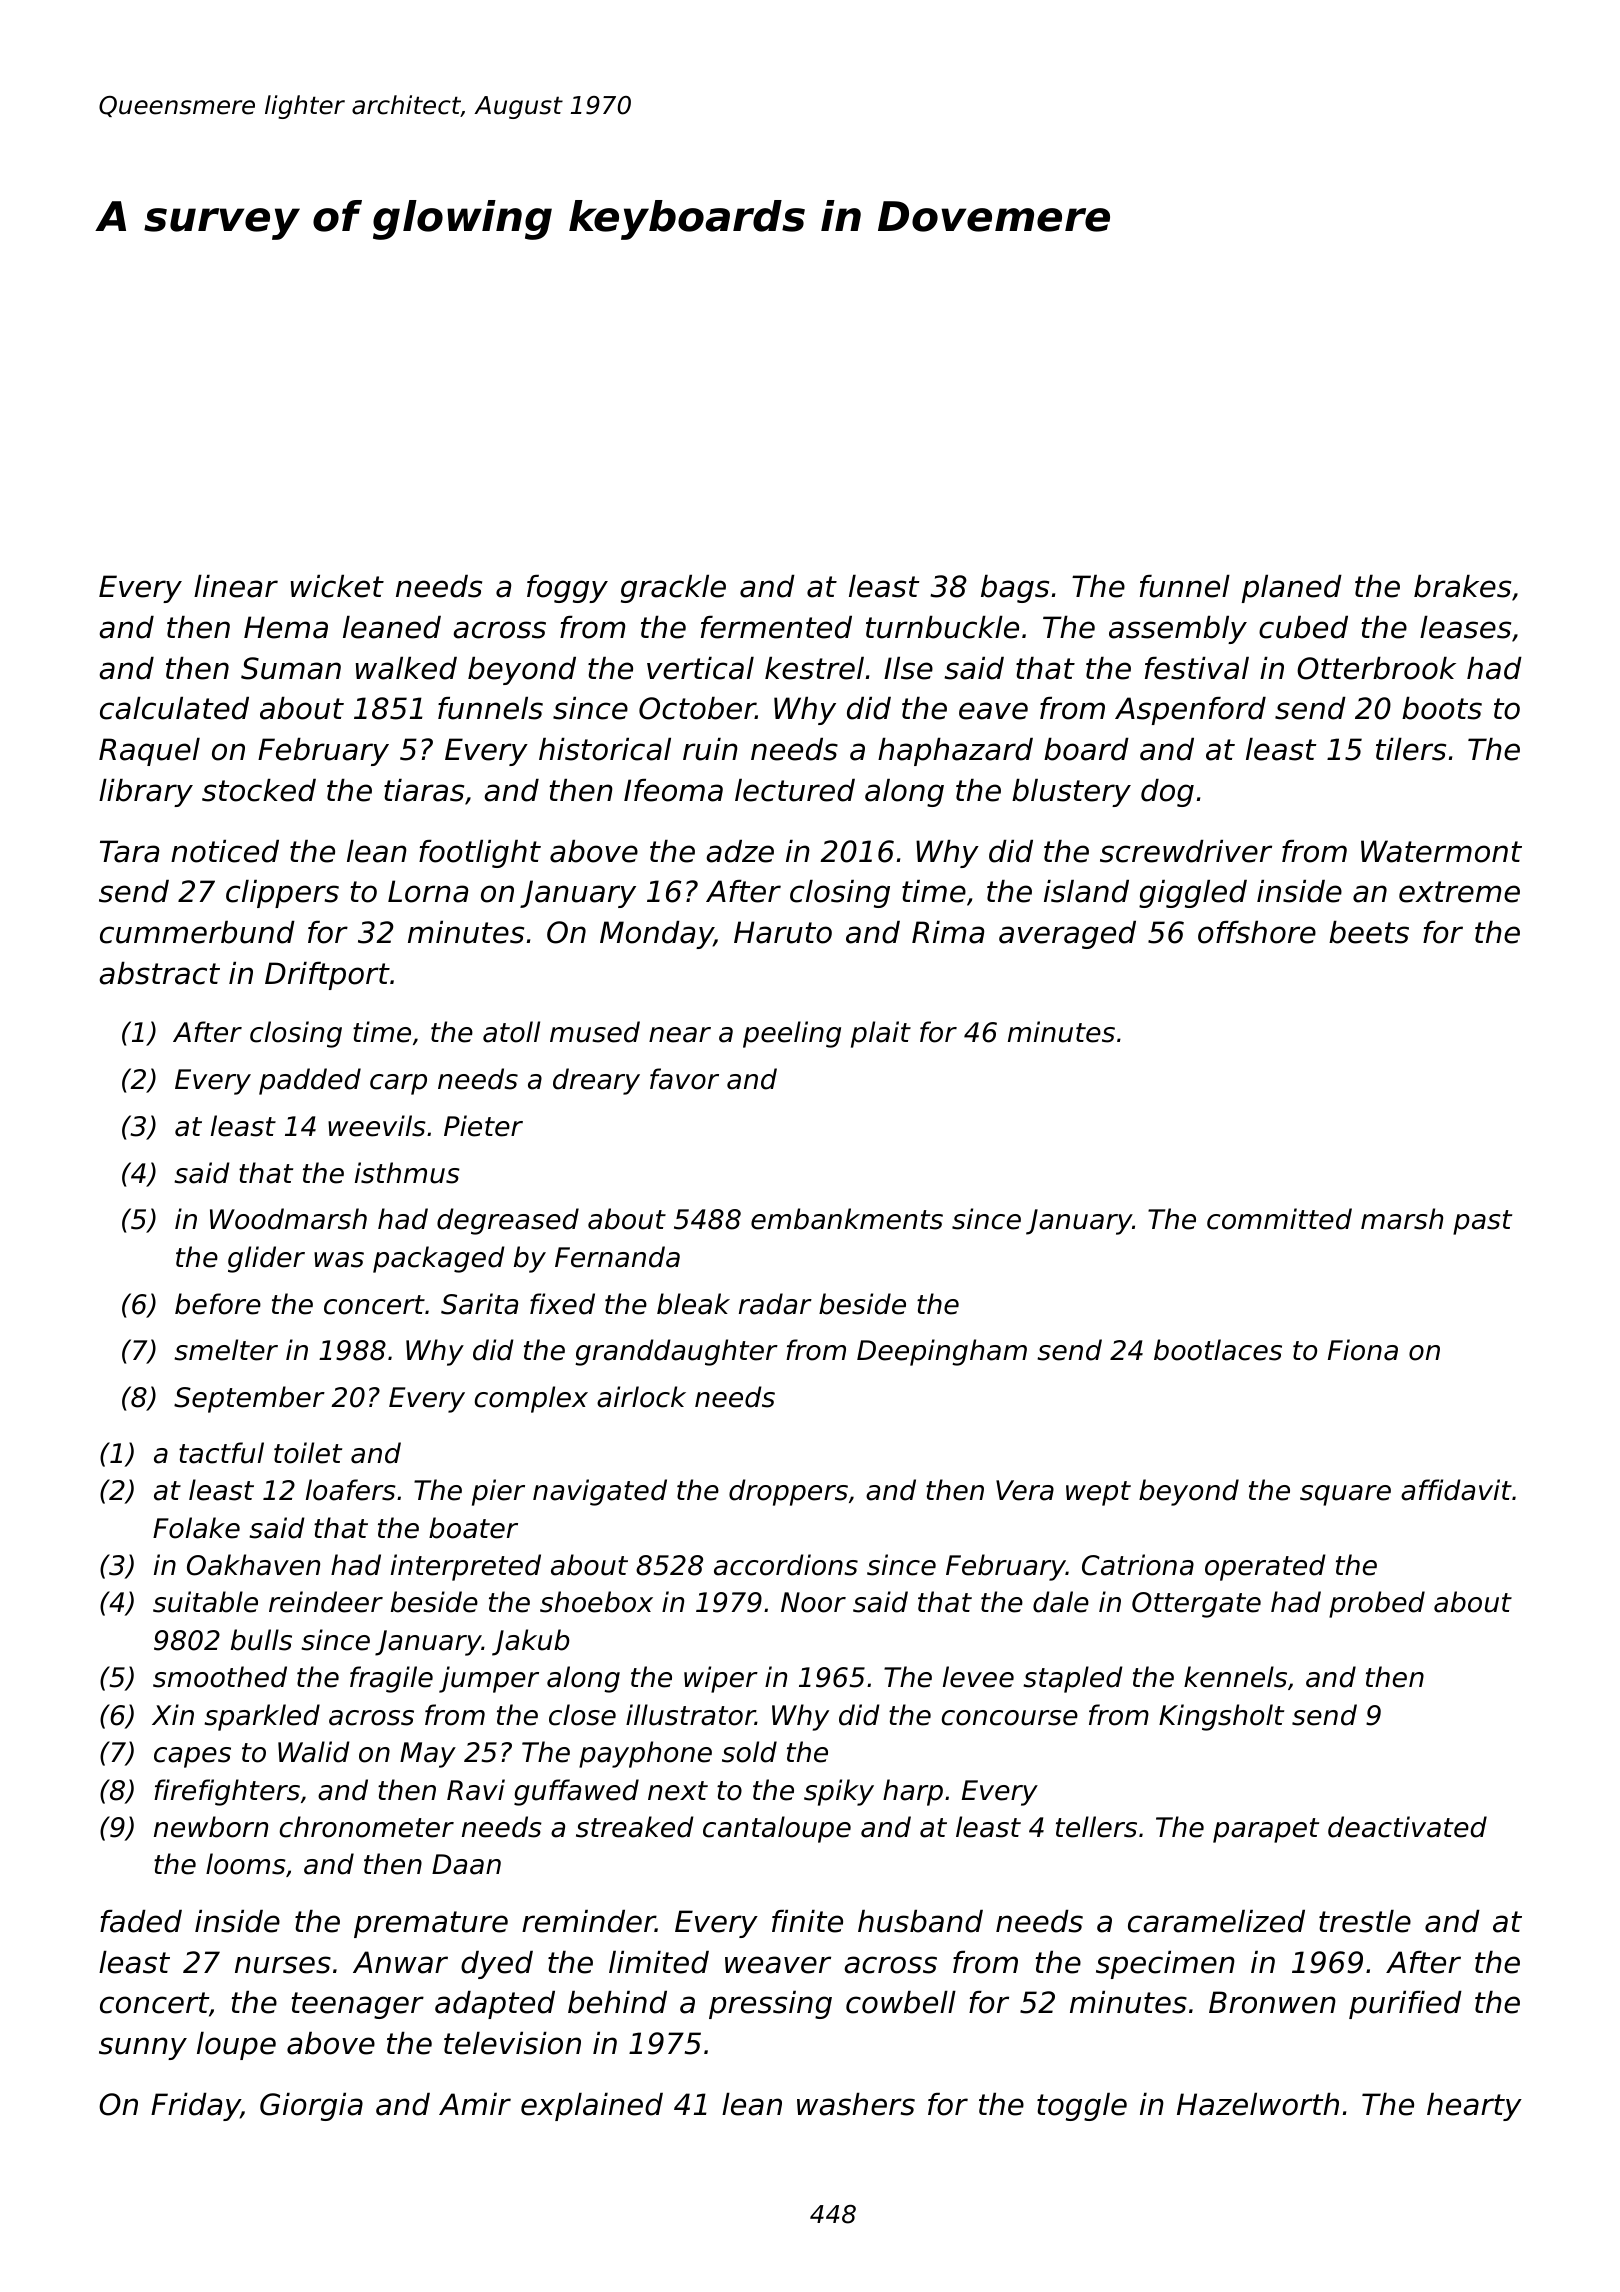 This page has height=2292, width=1620. I want to click on past, so click(1482, 1222).
